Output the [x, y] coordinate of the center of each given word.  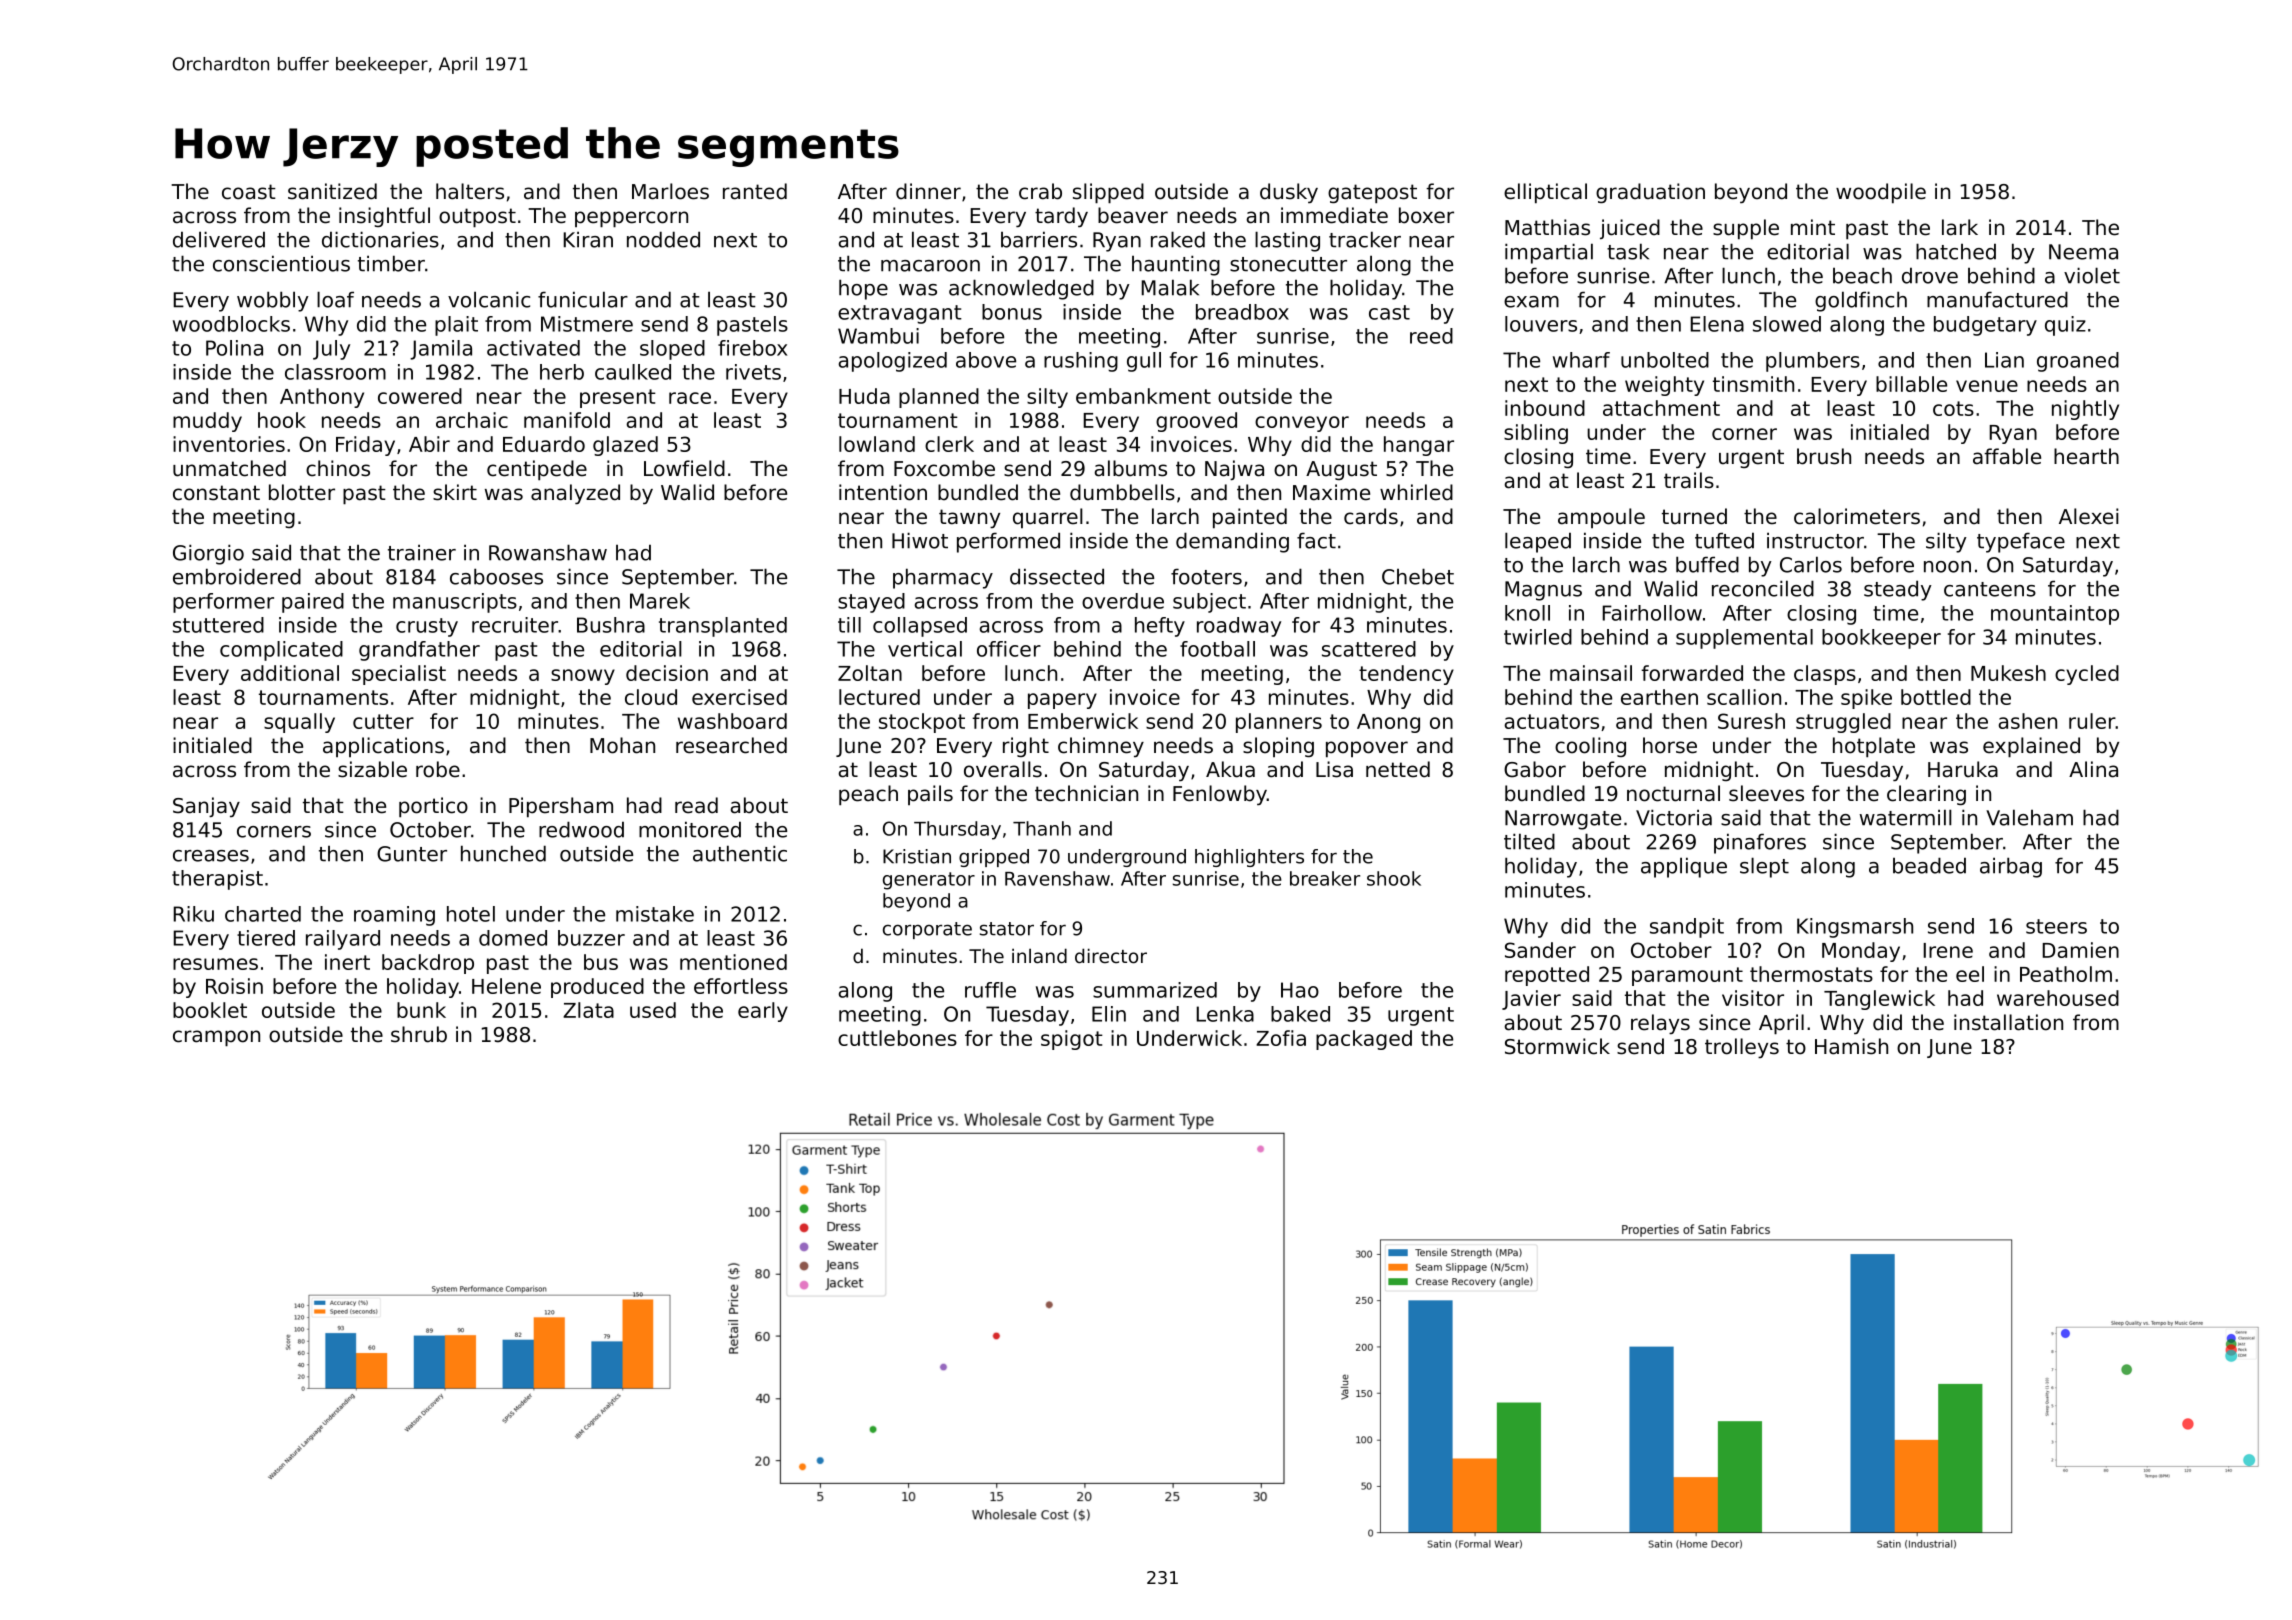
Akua [1230, 769]
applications [383, 747]
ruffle [990, 990]
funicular [583, 299]
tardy [1061, 217]
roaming [394, 916]
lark [1960, 227]
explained [2031, 747]
